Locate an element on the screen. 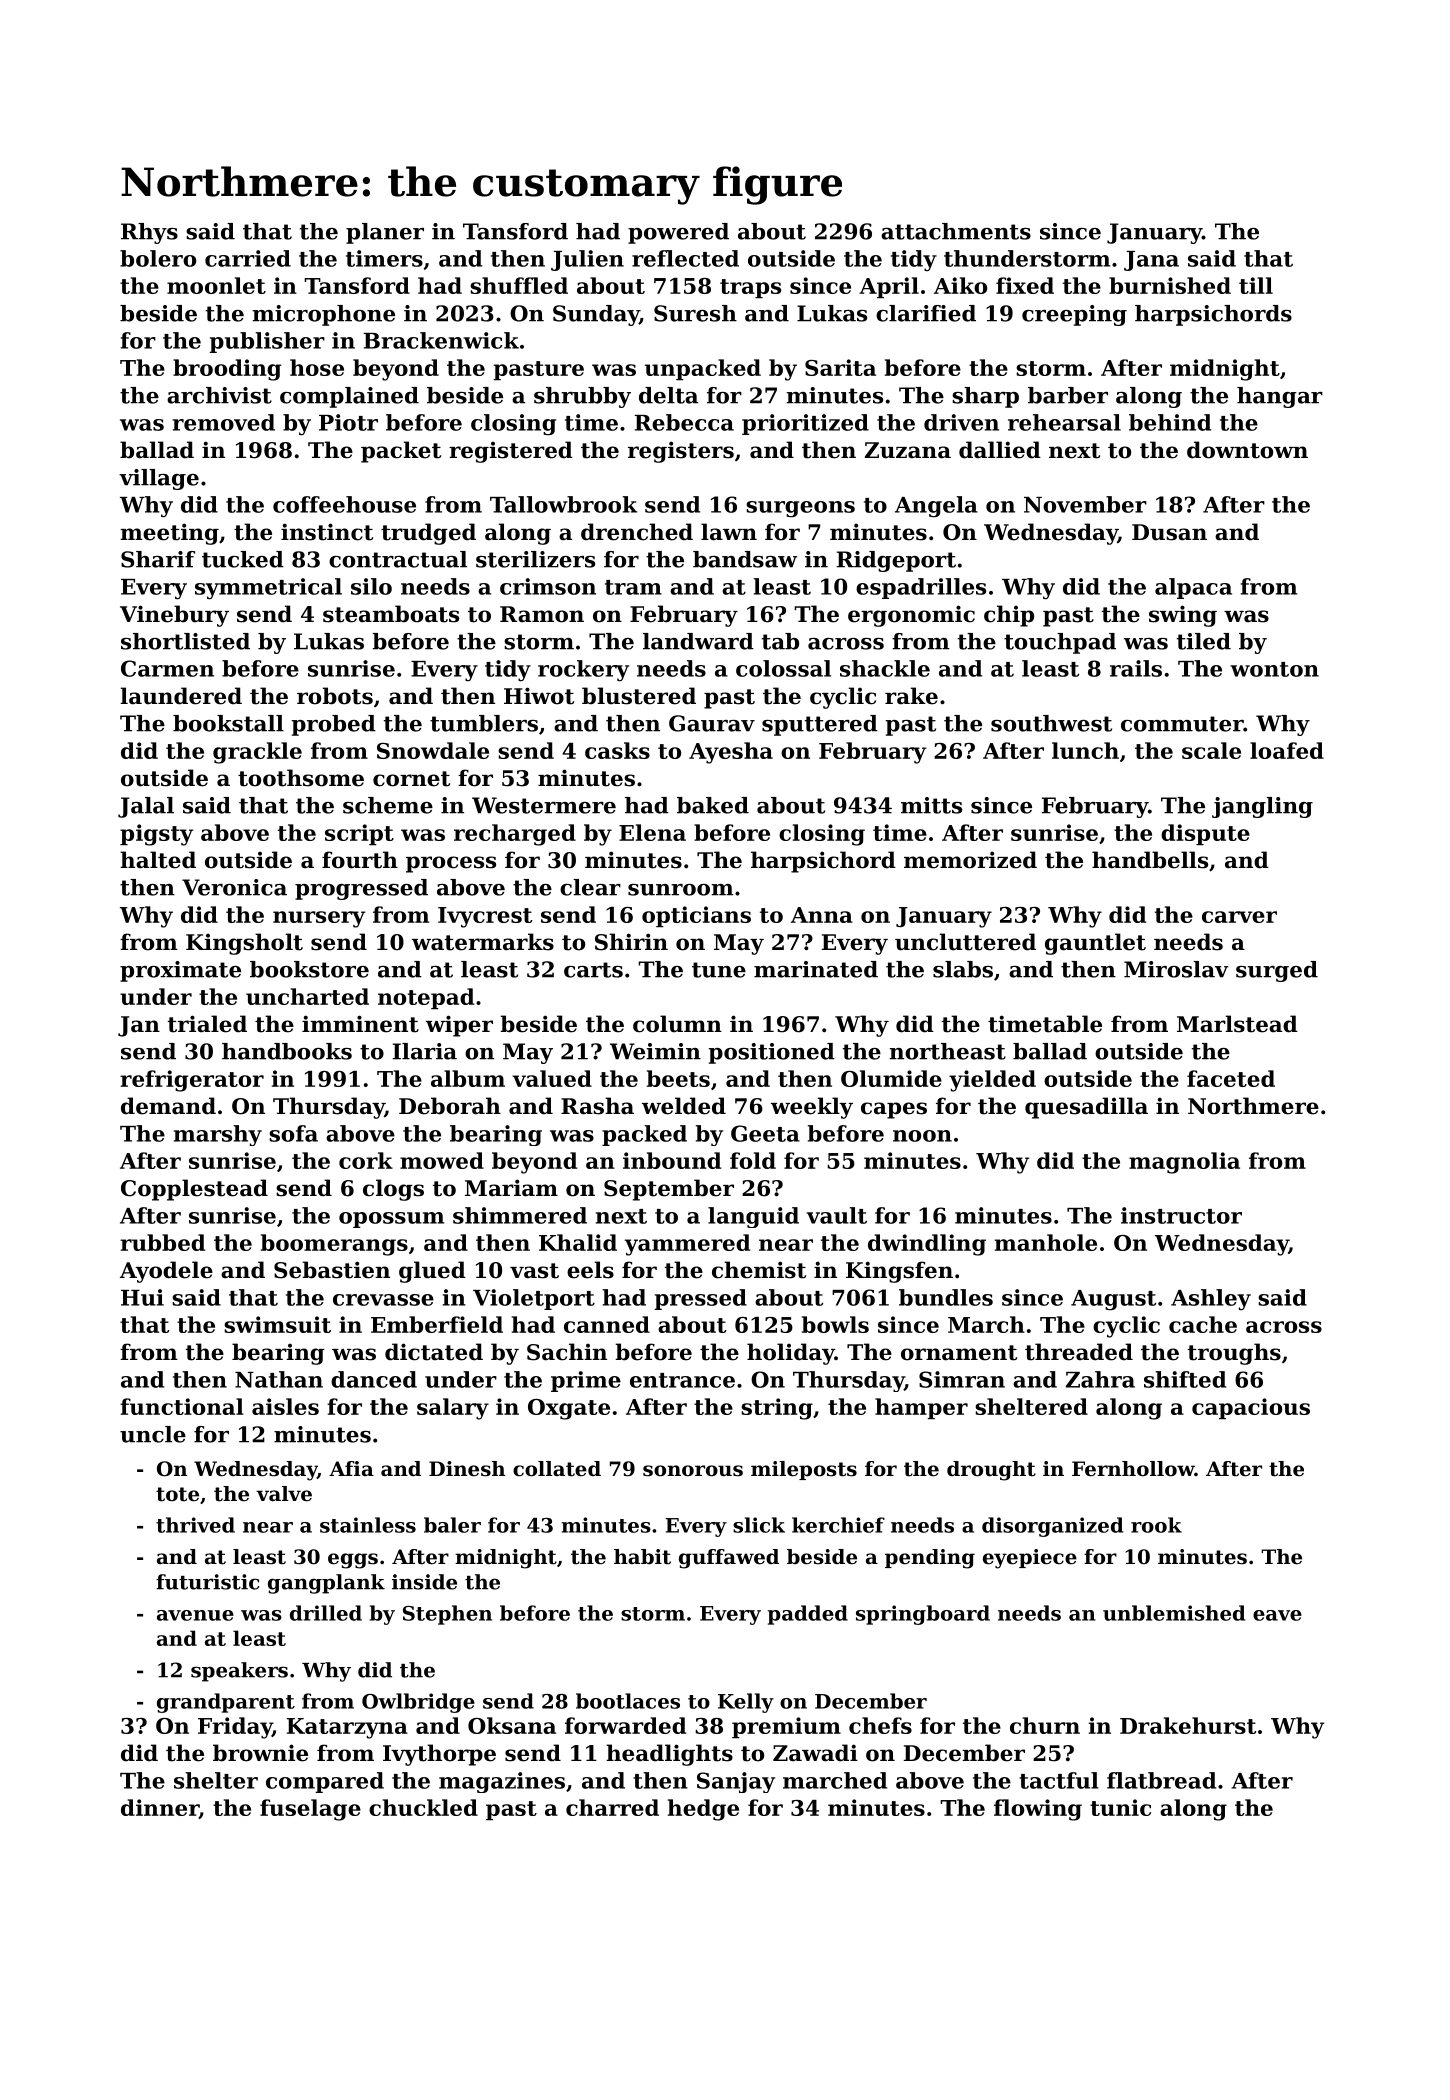 The height and width of the screenshot is (2100, 1450). till is located at coordinates (1256, 285).
